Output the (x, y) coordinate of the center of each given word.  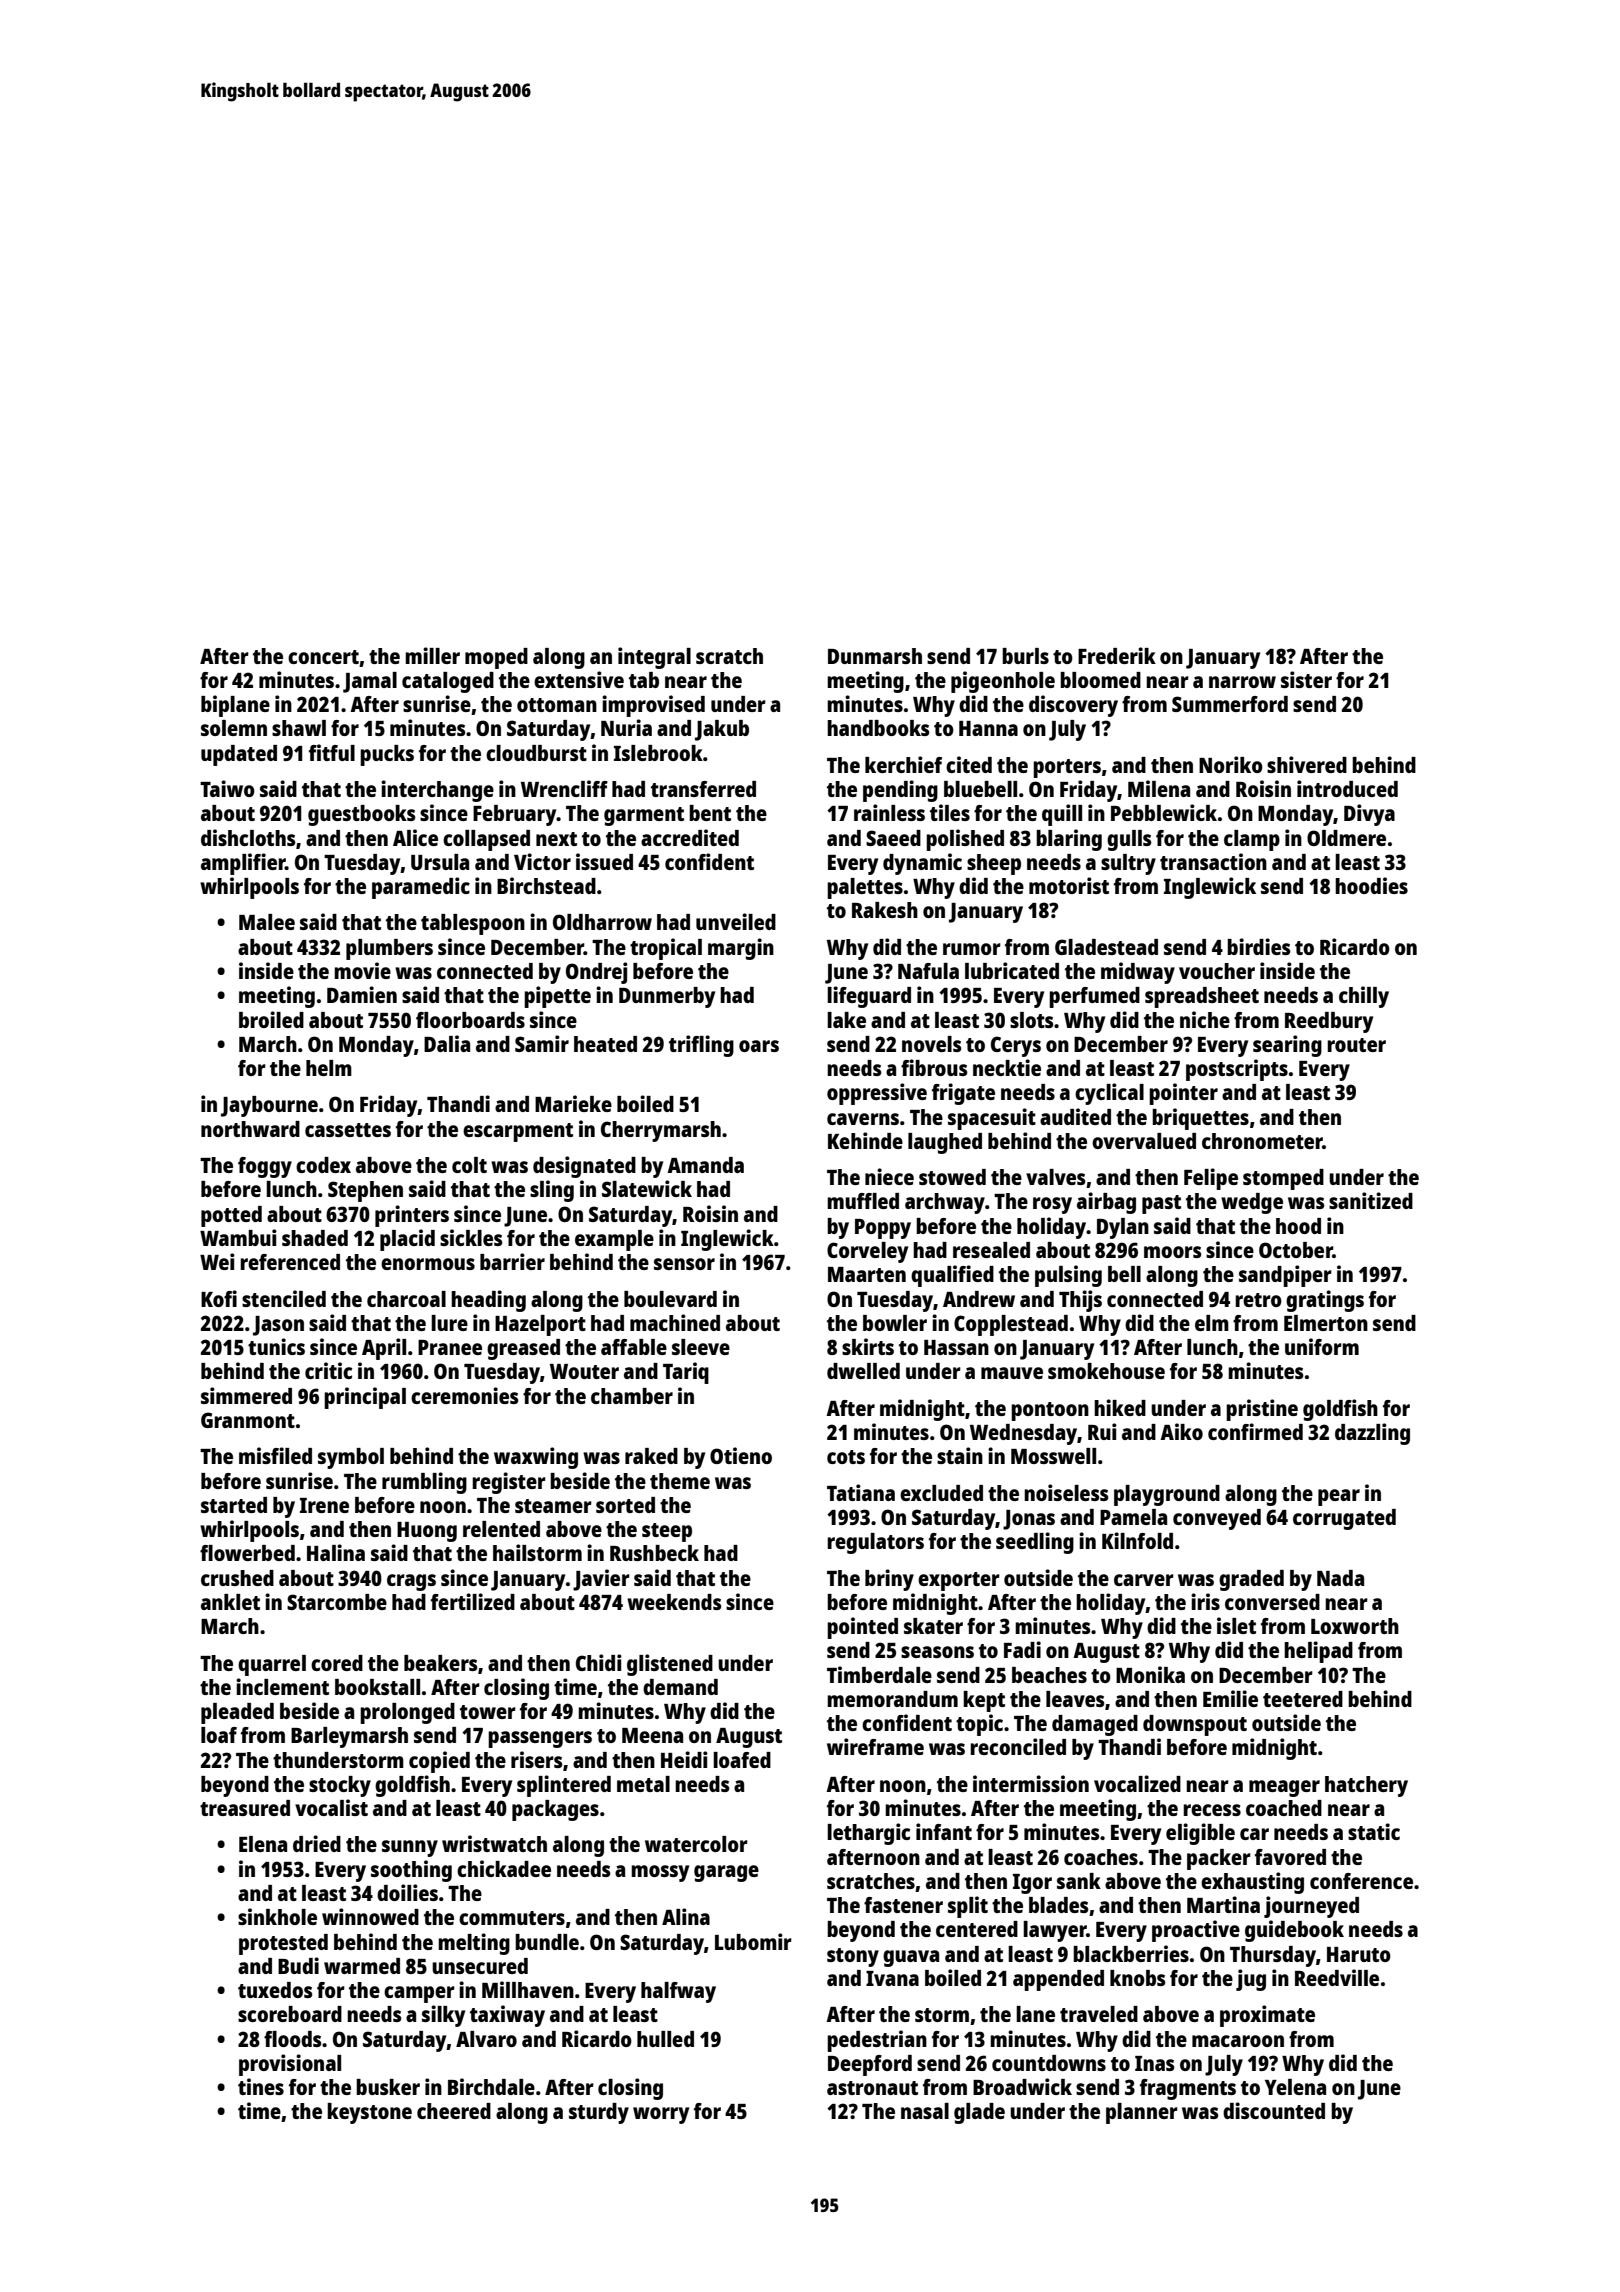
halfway (678, 1992)
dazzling (1372, 1434)
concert (323, 657)
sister (1306, 679)
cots (846, 1457)
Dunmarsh (875, 656)
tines (261, 2086)
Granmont (248, 1420)
